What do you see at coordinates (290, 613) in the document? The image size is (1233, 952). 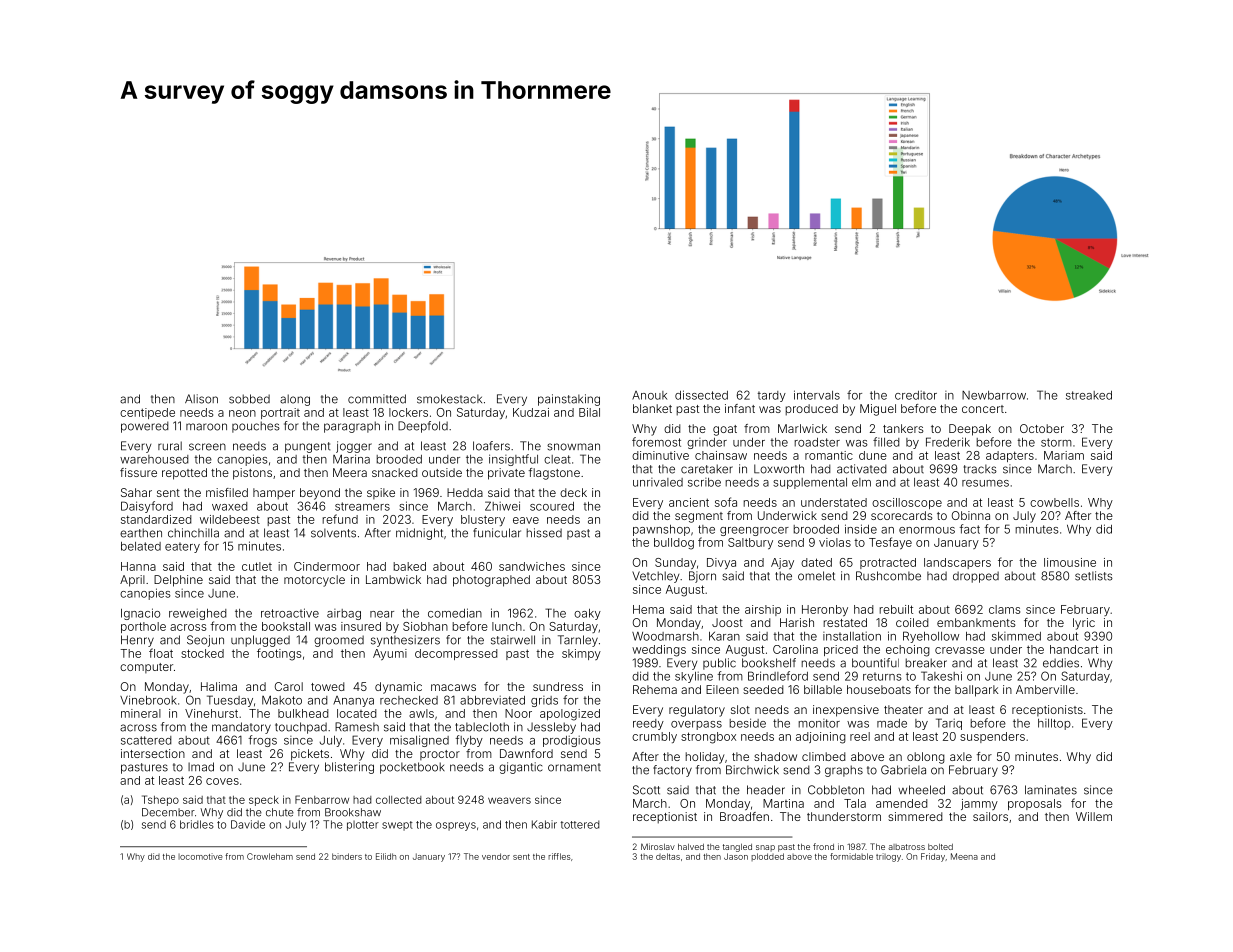 I see `retroactive` at bounding box center [290, 613].
